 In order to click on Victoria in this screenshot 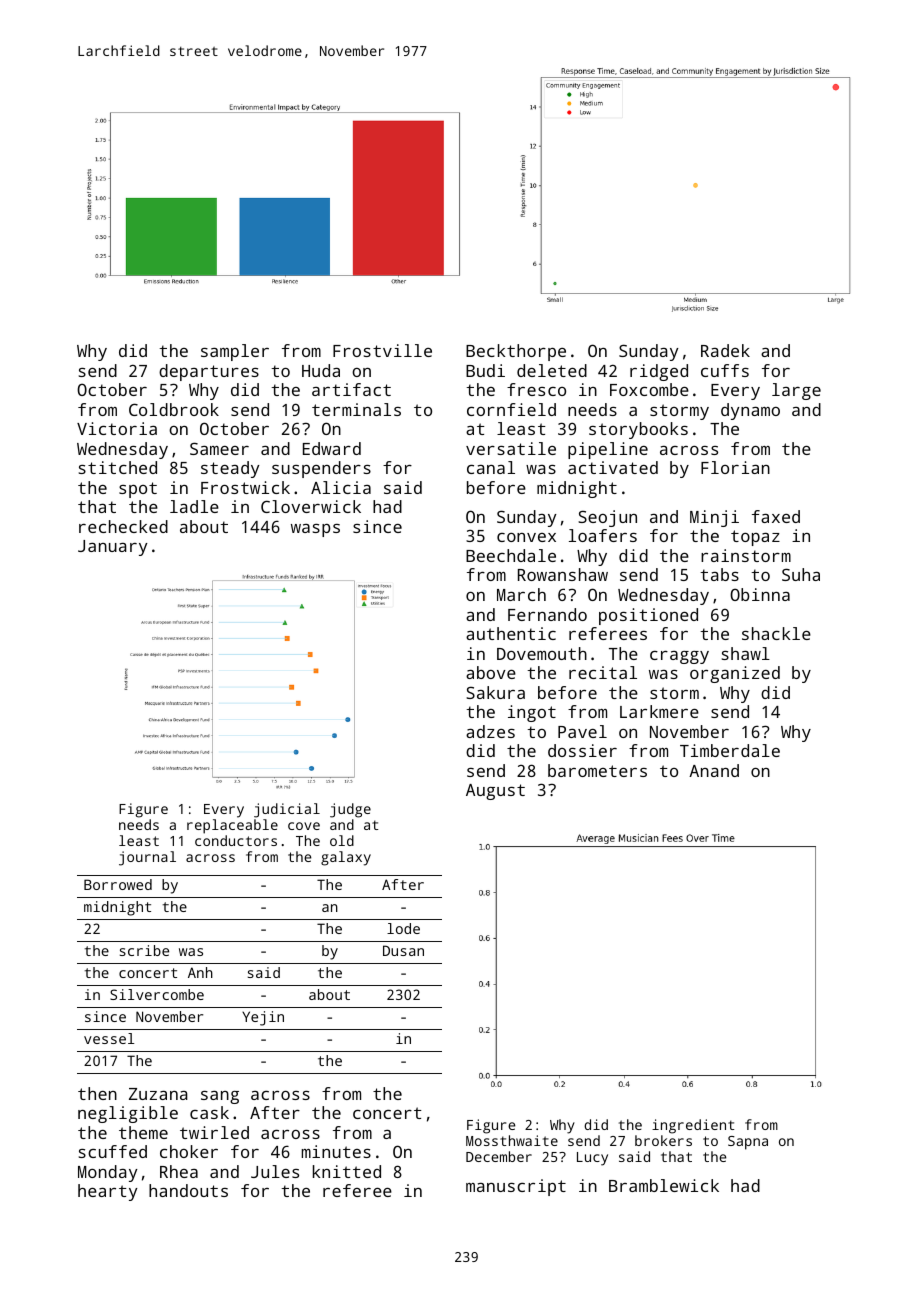, I will do `click(117, 428)`.
